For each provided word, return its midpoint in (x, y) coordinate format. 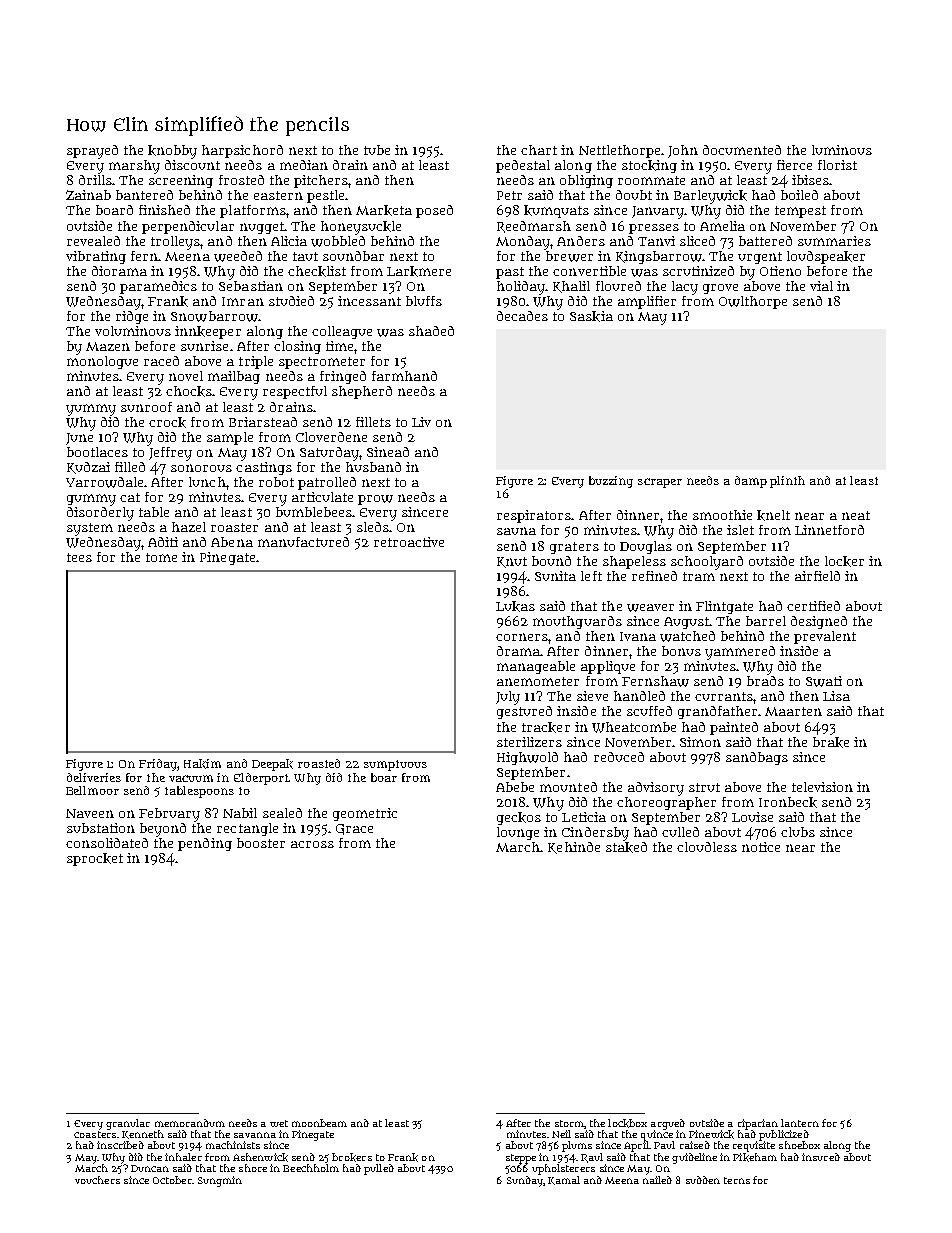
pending (205, 844)
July (508, 698)
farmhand (404, 376)
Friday (158, 765)
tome (161, 557)
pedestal (523, 166)
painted (734, 728)
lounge (518, 833)
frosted (241, 180)
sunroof (146, 407)
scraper (660, 483)
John (683, 151)
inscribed (120, 1145)
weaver (650, 608)
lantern (800, 1123)
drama (518, 651)
